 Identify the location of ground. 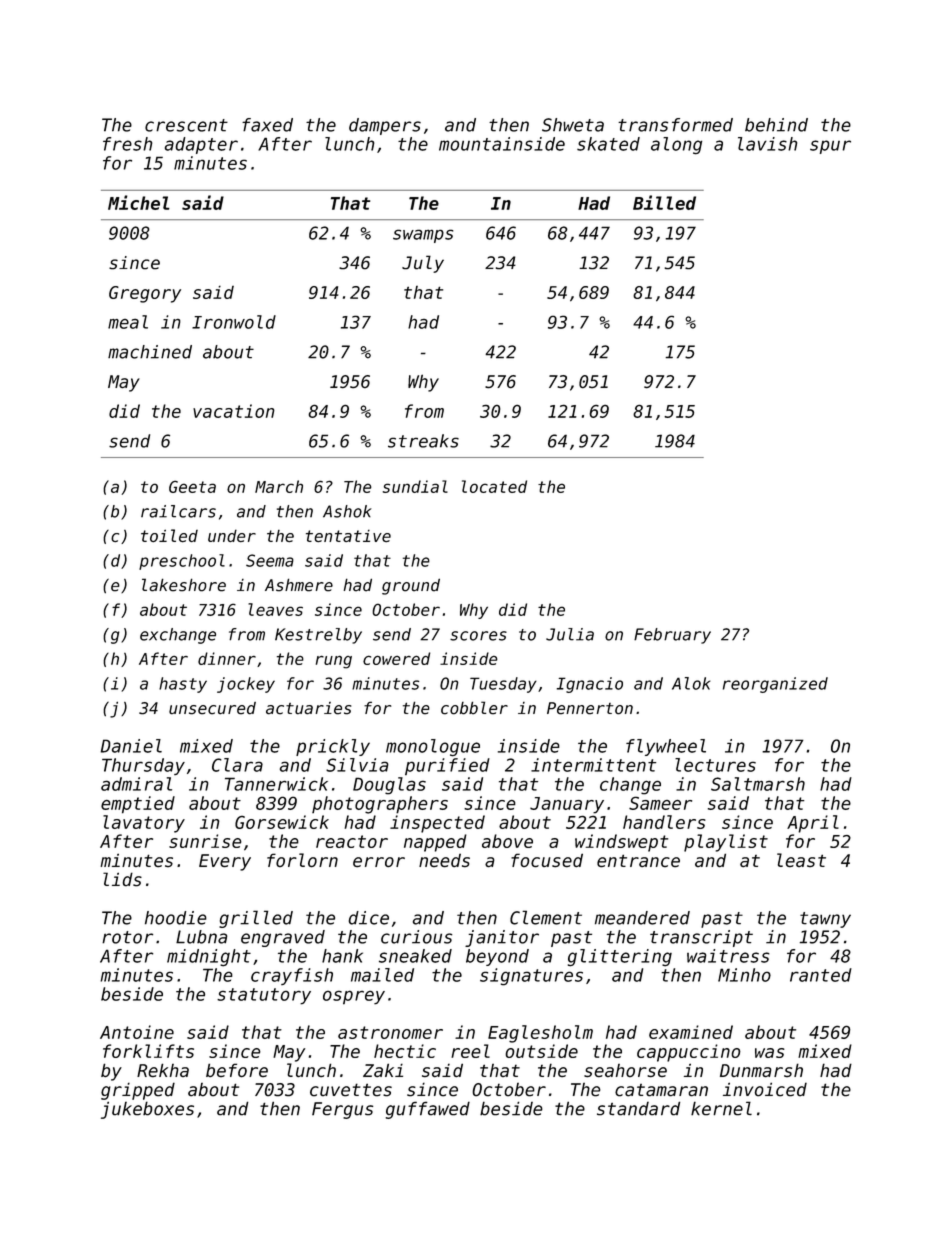
(411, 586).
